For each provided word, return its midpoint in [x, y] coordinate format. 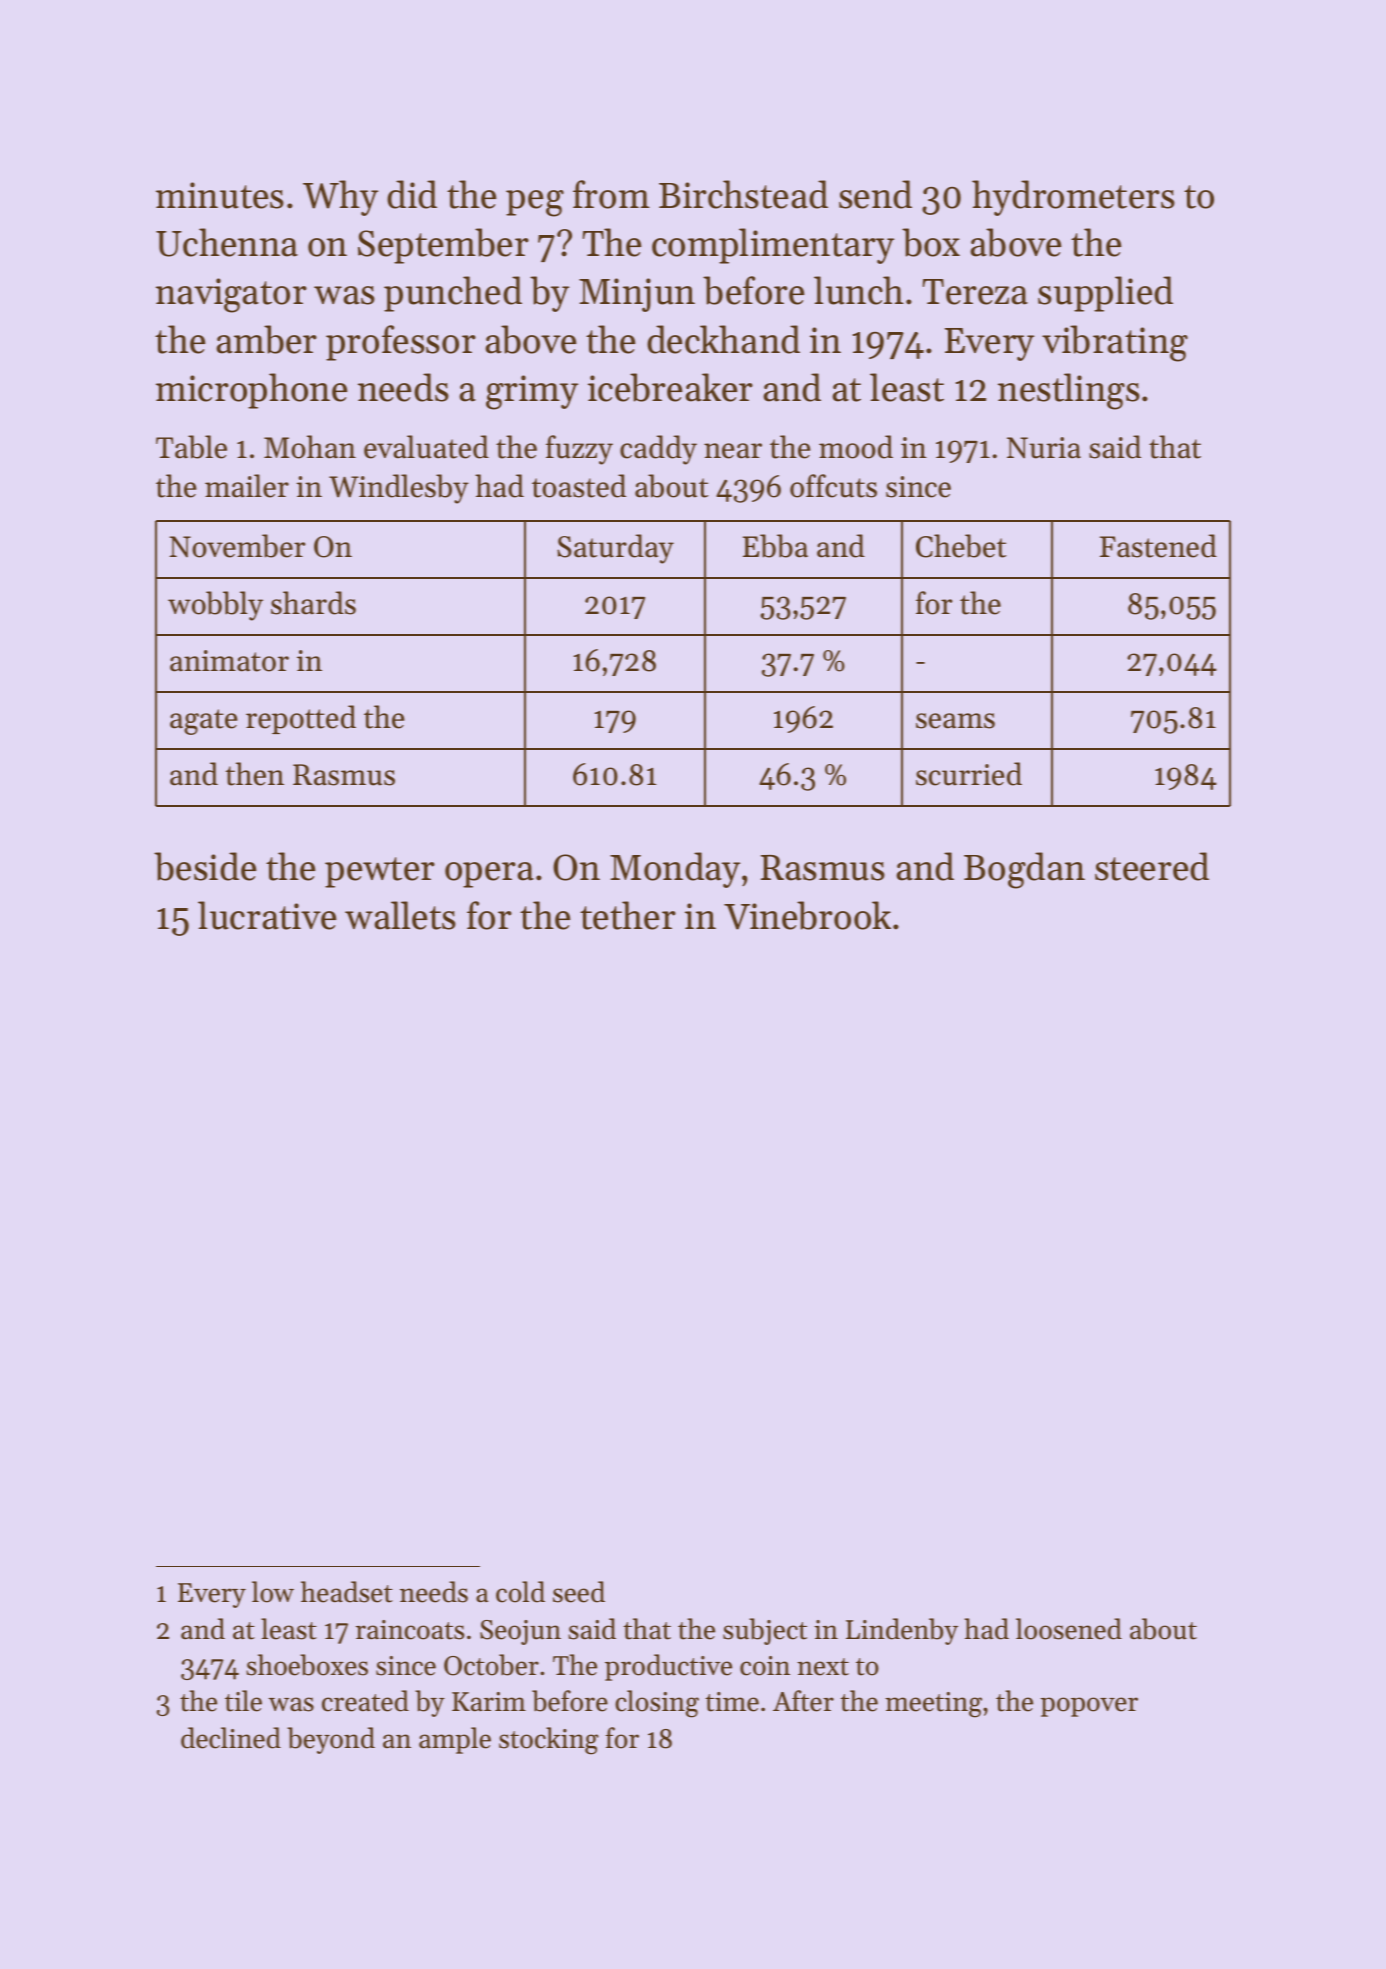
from [611, 194]
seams [955, 721]
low [273, 1592]
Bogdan [1024, 870]
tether [628, 915]
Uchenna [227, 242]
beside [205, 866]
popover [1089, 1707]
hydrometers [1073, 198]
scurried [969, 774]
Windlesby [399, 489]
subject [765, 1631]
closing [657, 1704]
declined [231, 1738]
